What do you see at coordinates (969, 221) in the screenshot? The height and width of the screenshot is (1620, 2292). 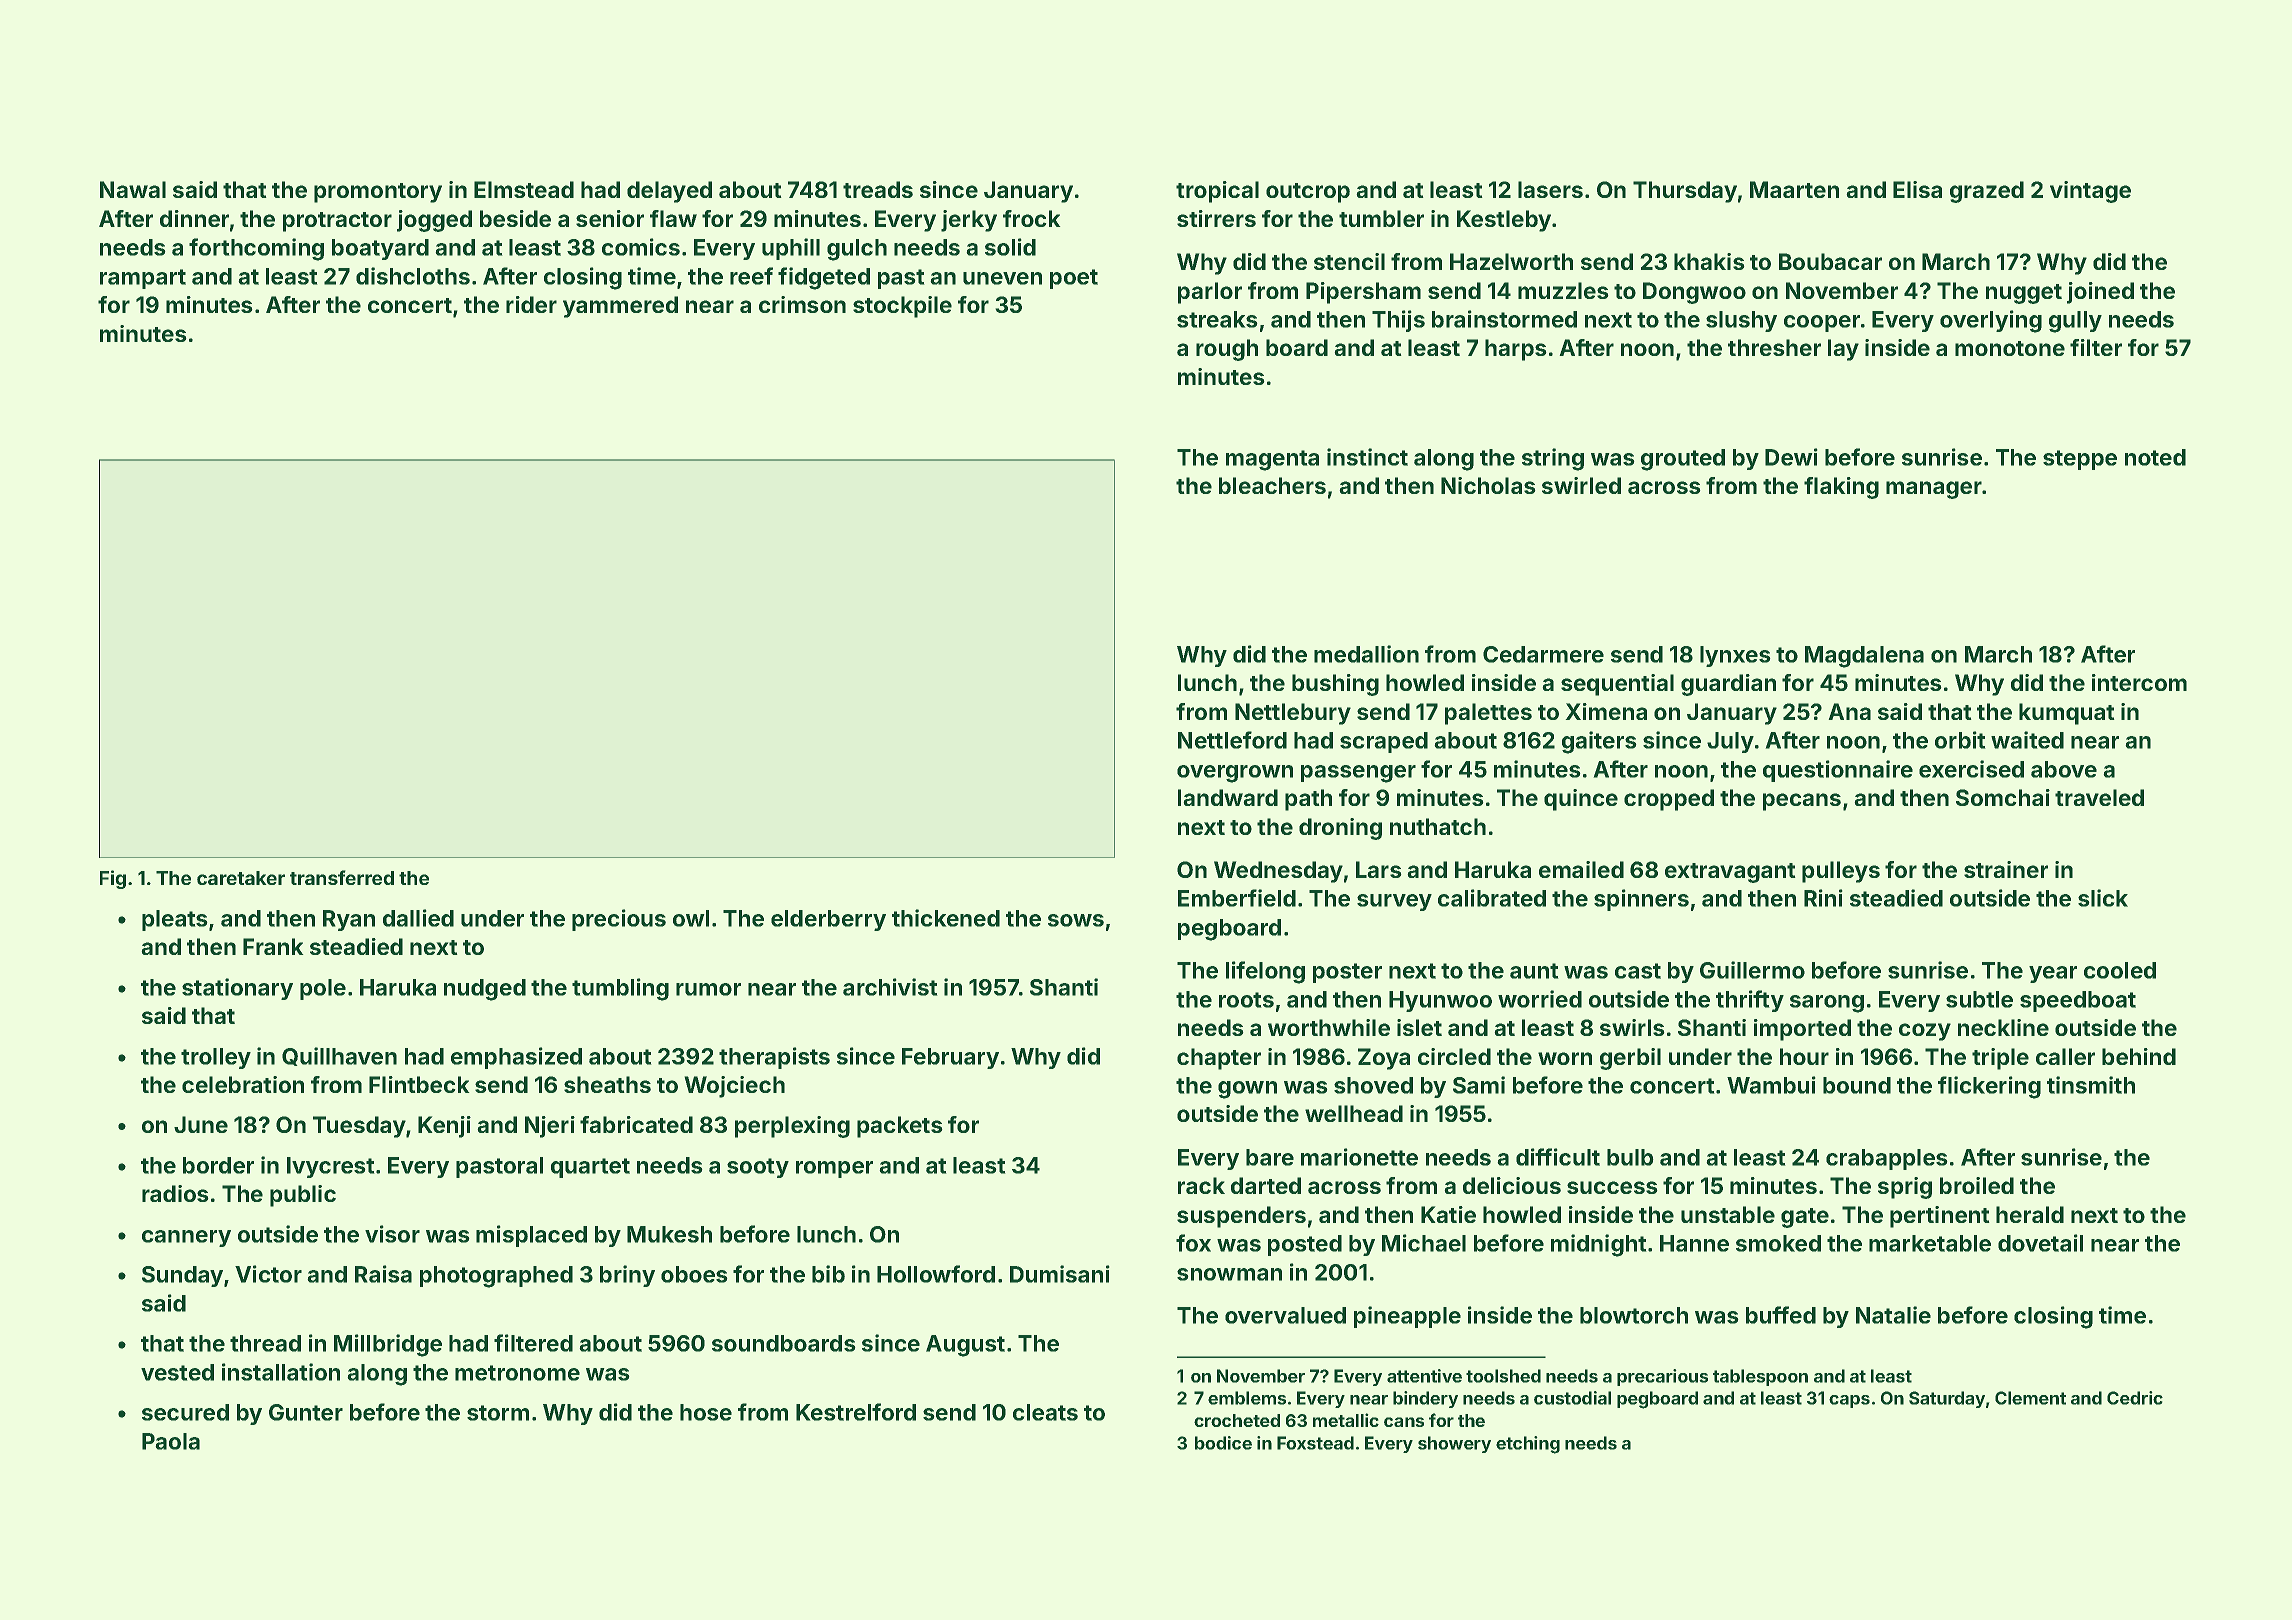 I see `jerky` at bounding box center [969, 221].
